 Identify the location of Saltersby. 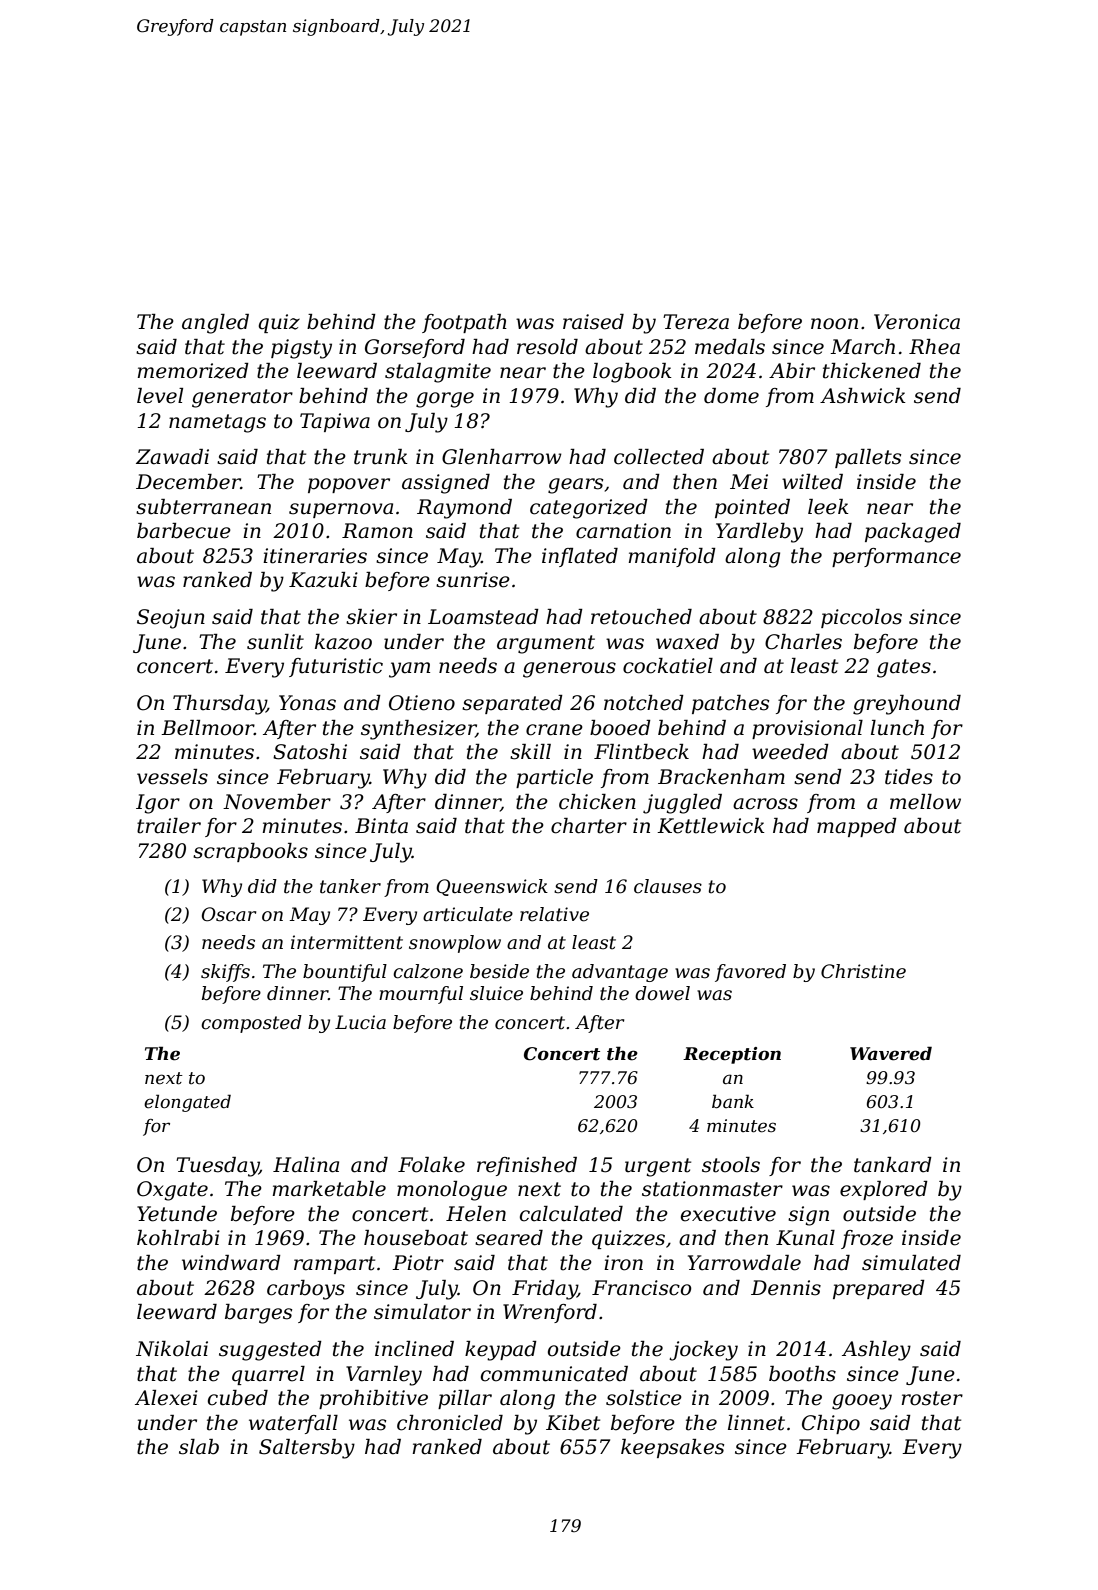
(307, 1449).
